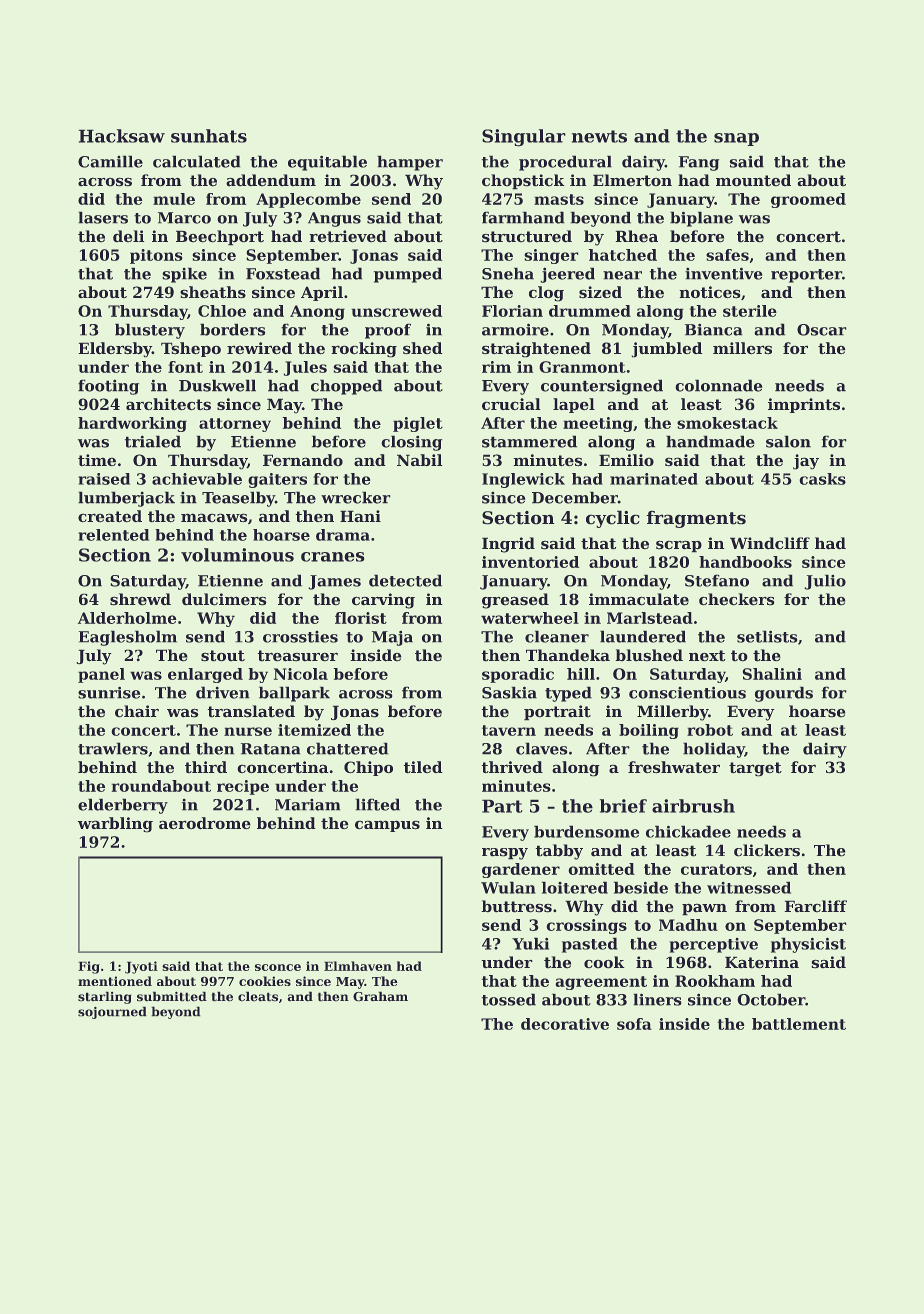 The width and height of the page is (924, 1314). What do you see at coordinates (410, 163) in the page?
I see `hamper` at bounding box center [410, 163].
